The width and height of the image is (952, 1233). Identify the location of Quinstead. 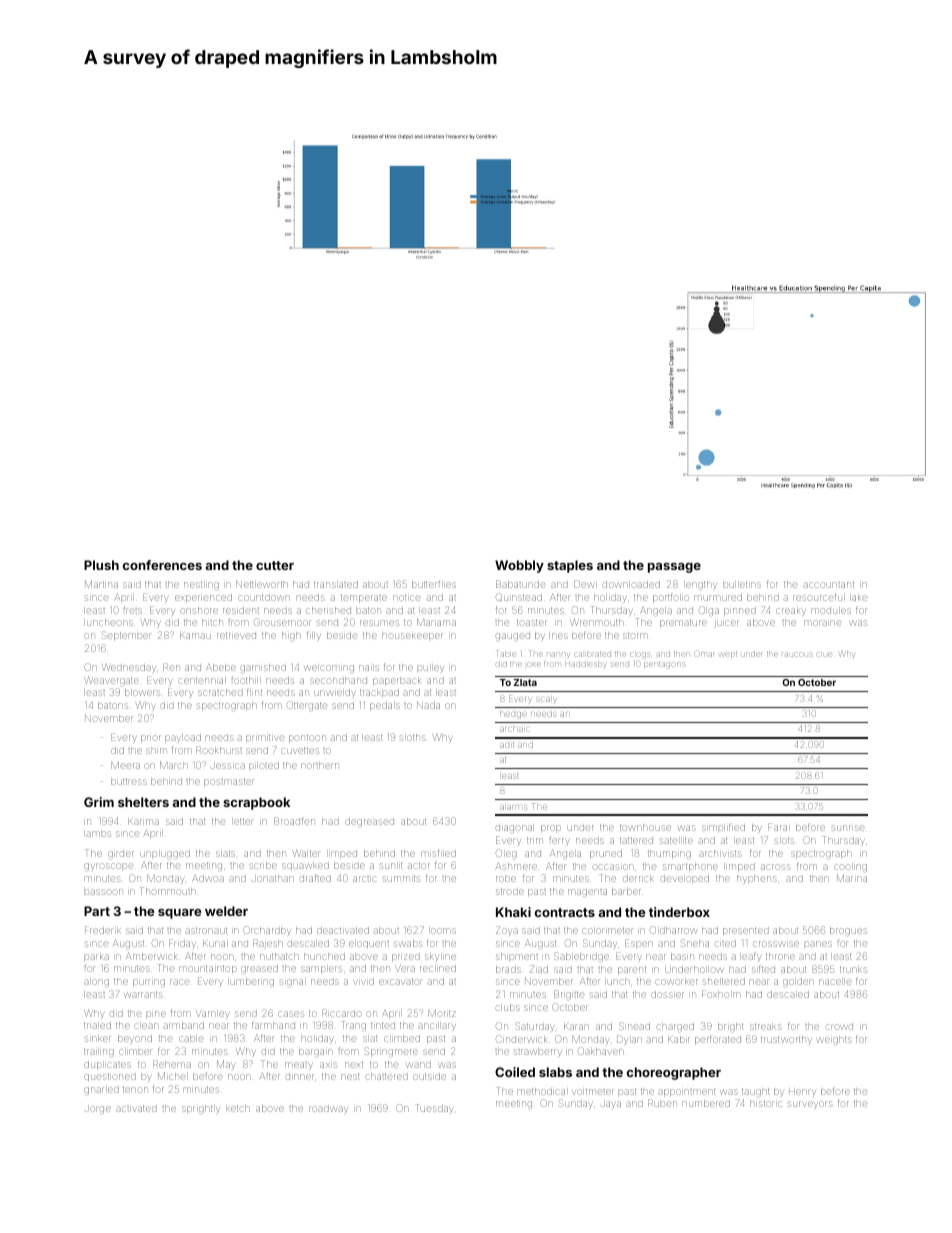
(519, 597).
